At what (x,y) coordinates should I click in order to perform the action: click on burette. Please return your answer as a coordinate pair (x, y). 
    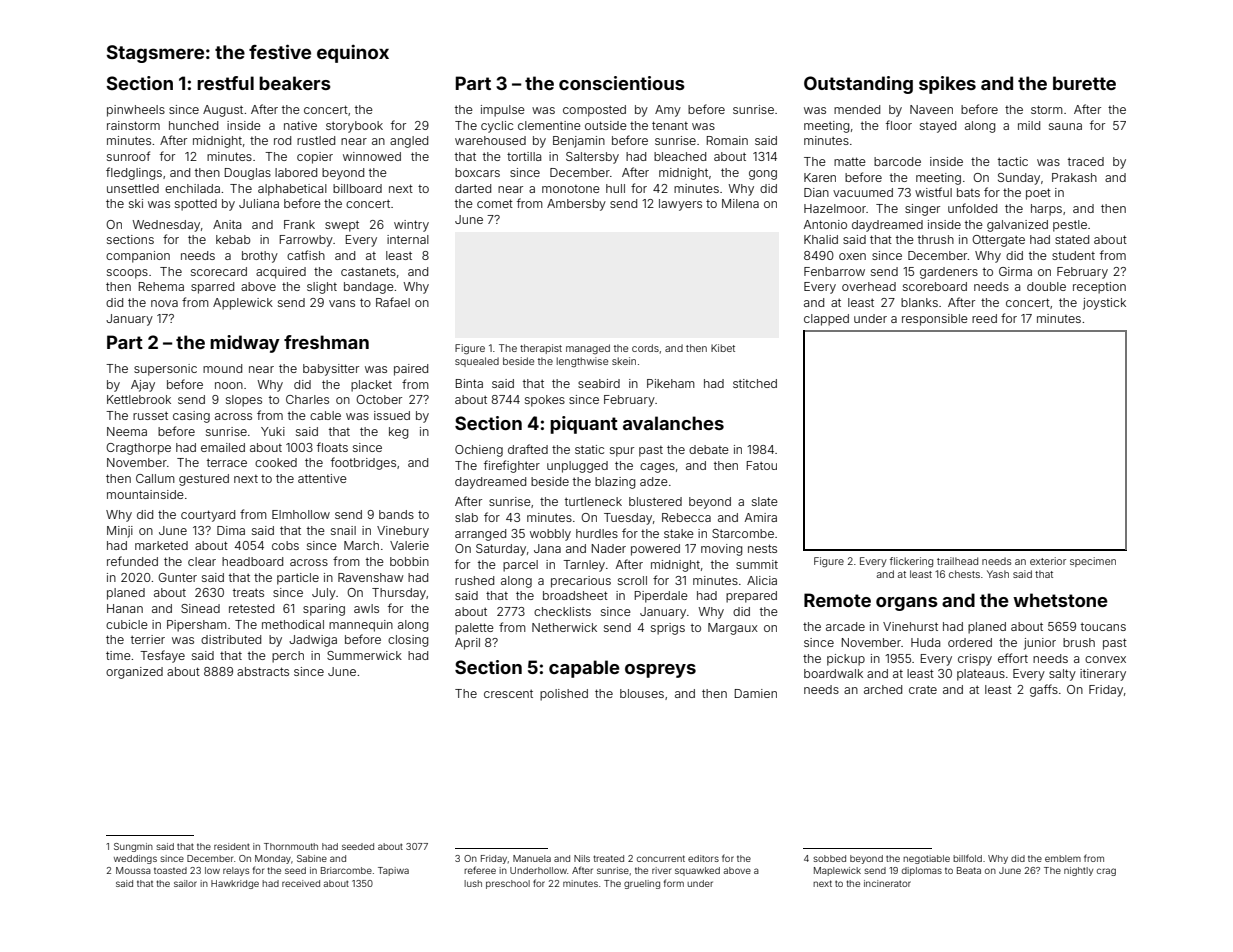
    Looking at the image, I should click on (1084, 83).
